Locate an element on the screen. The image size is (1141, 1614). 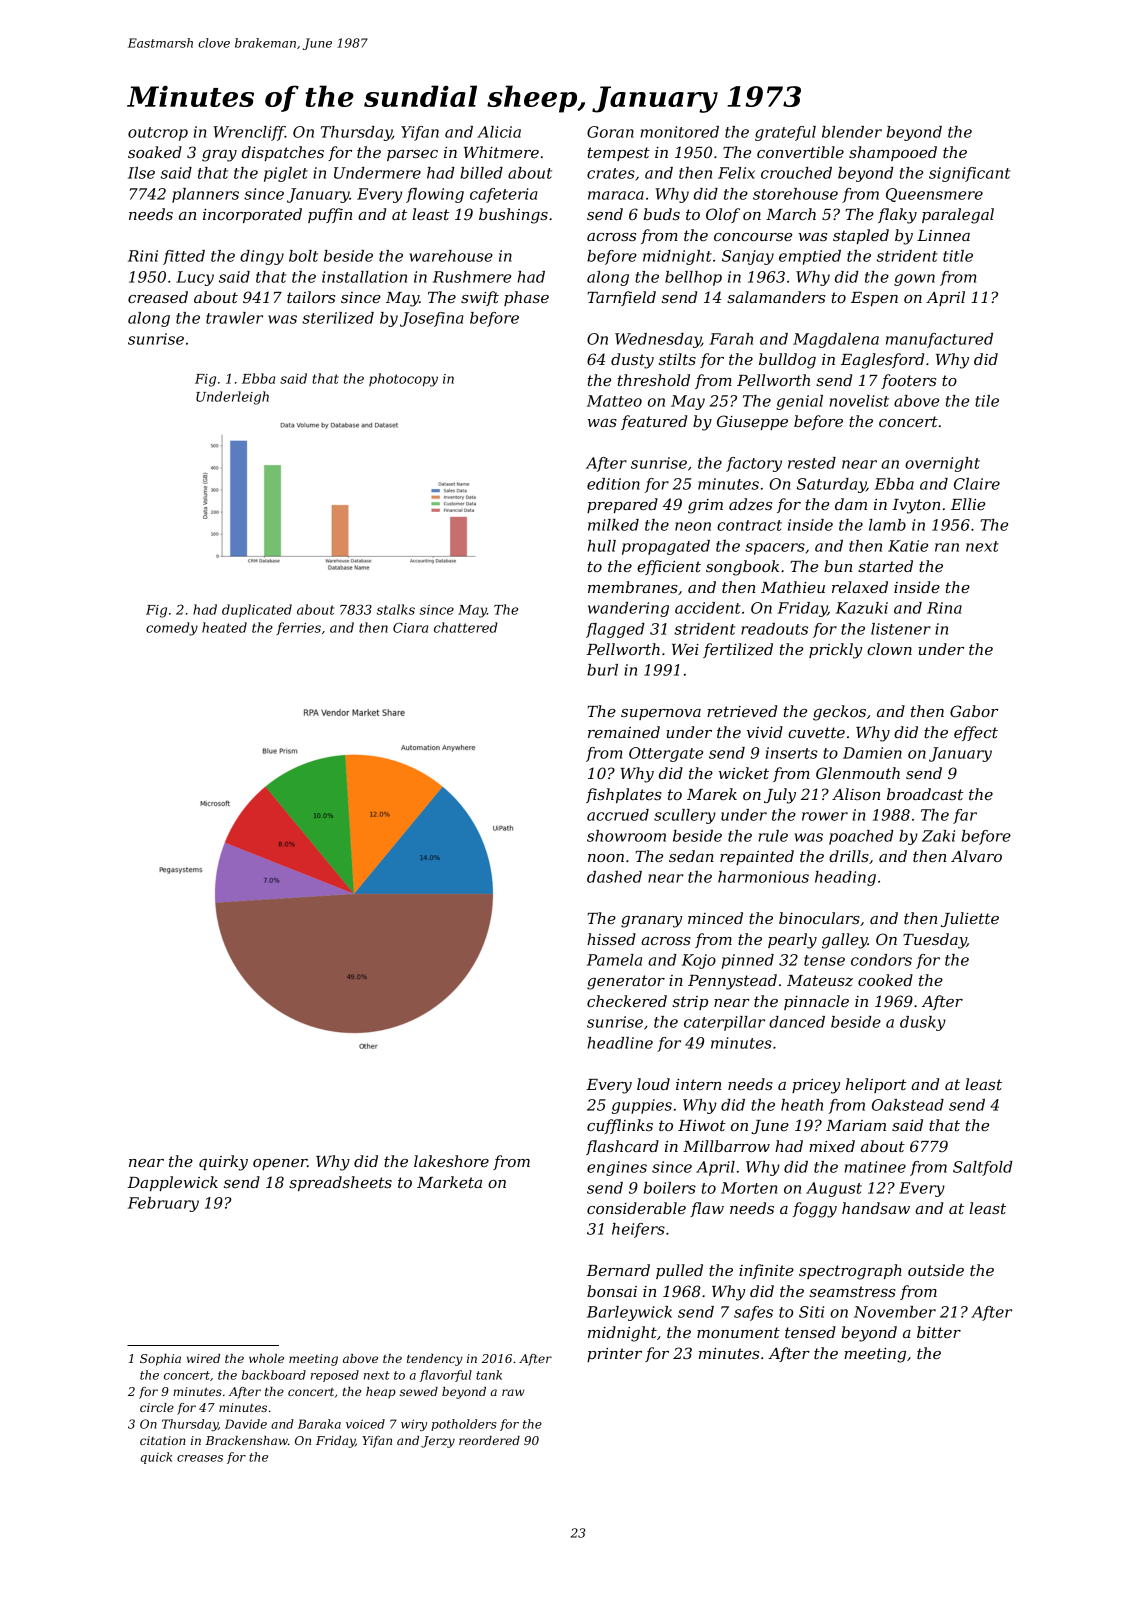
dusky is located at coordinates (923, 1023).
